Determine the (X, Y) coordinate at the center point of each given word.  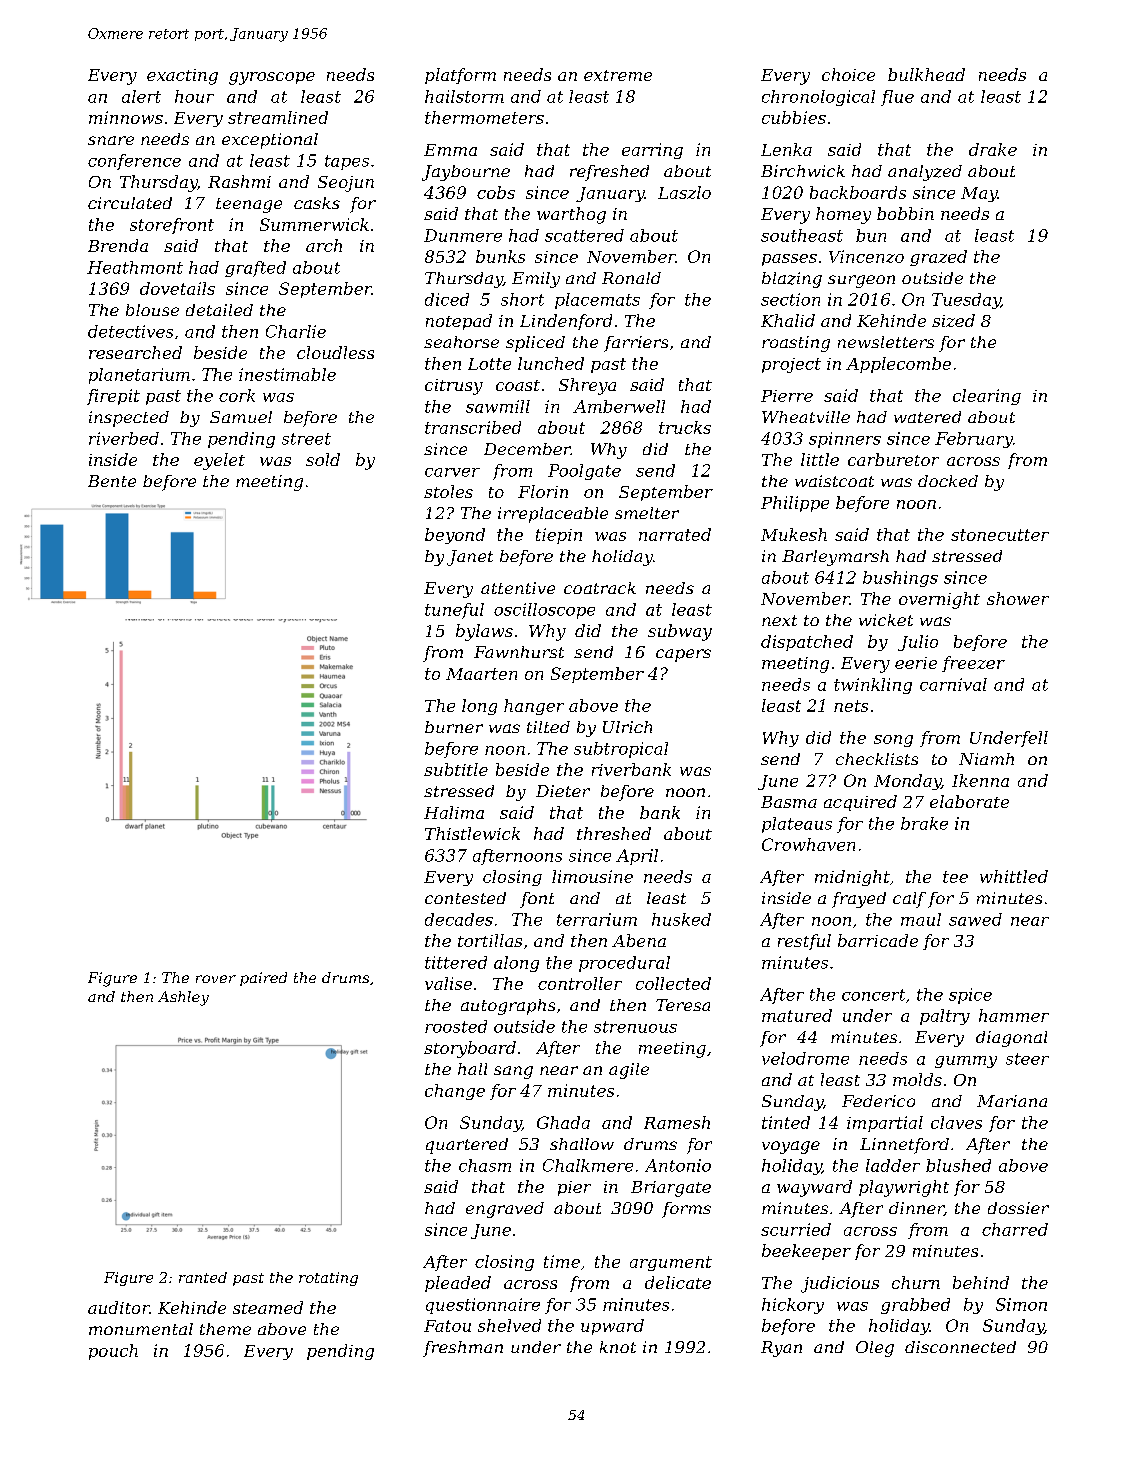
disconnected (960, 1347)
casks (317, 203)
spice (970, 996)
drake (993, 149)
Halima (454, 812)
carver (452, 472)
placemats (597, 301)
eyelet (219, 461)
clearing (987, 397)
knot (618, 1347)
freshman (463, 1349)
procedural (624, 964)
